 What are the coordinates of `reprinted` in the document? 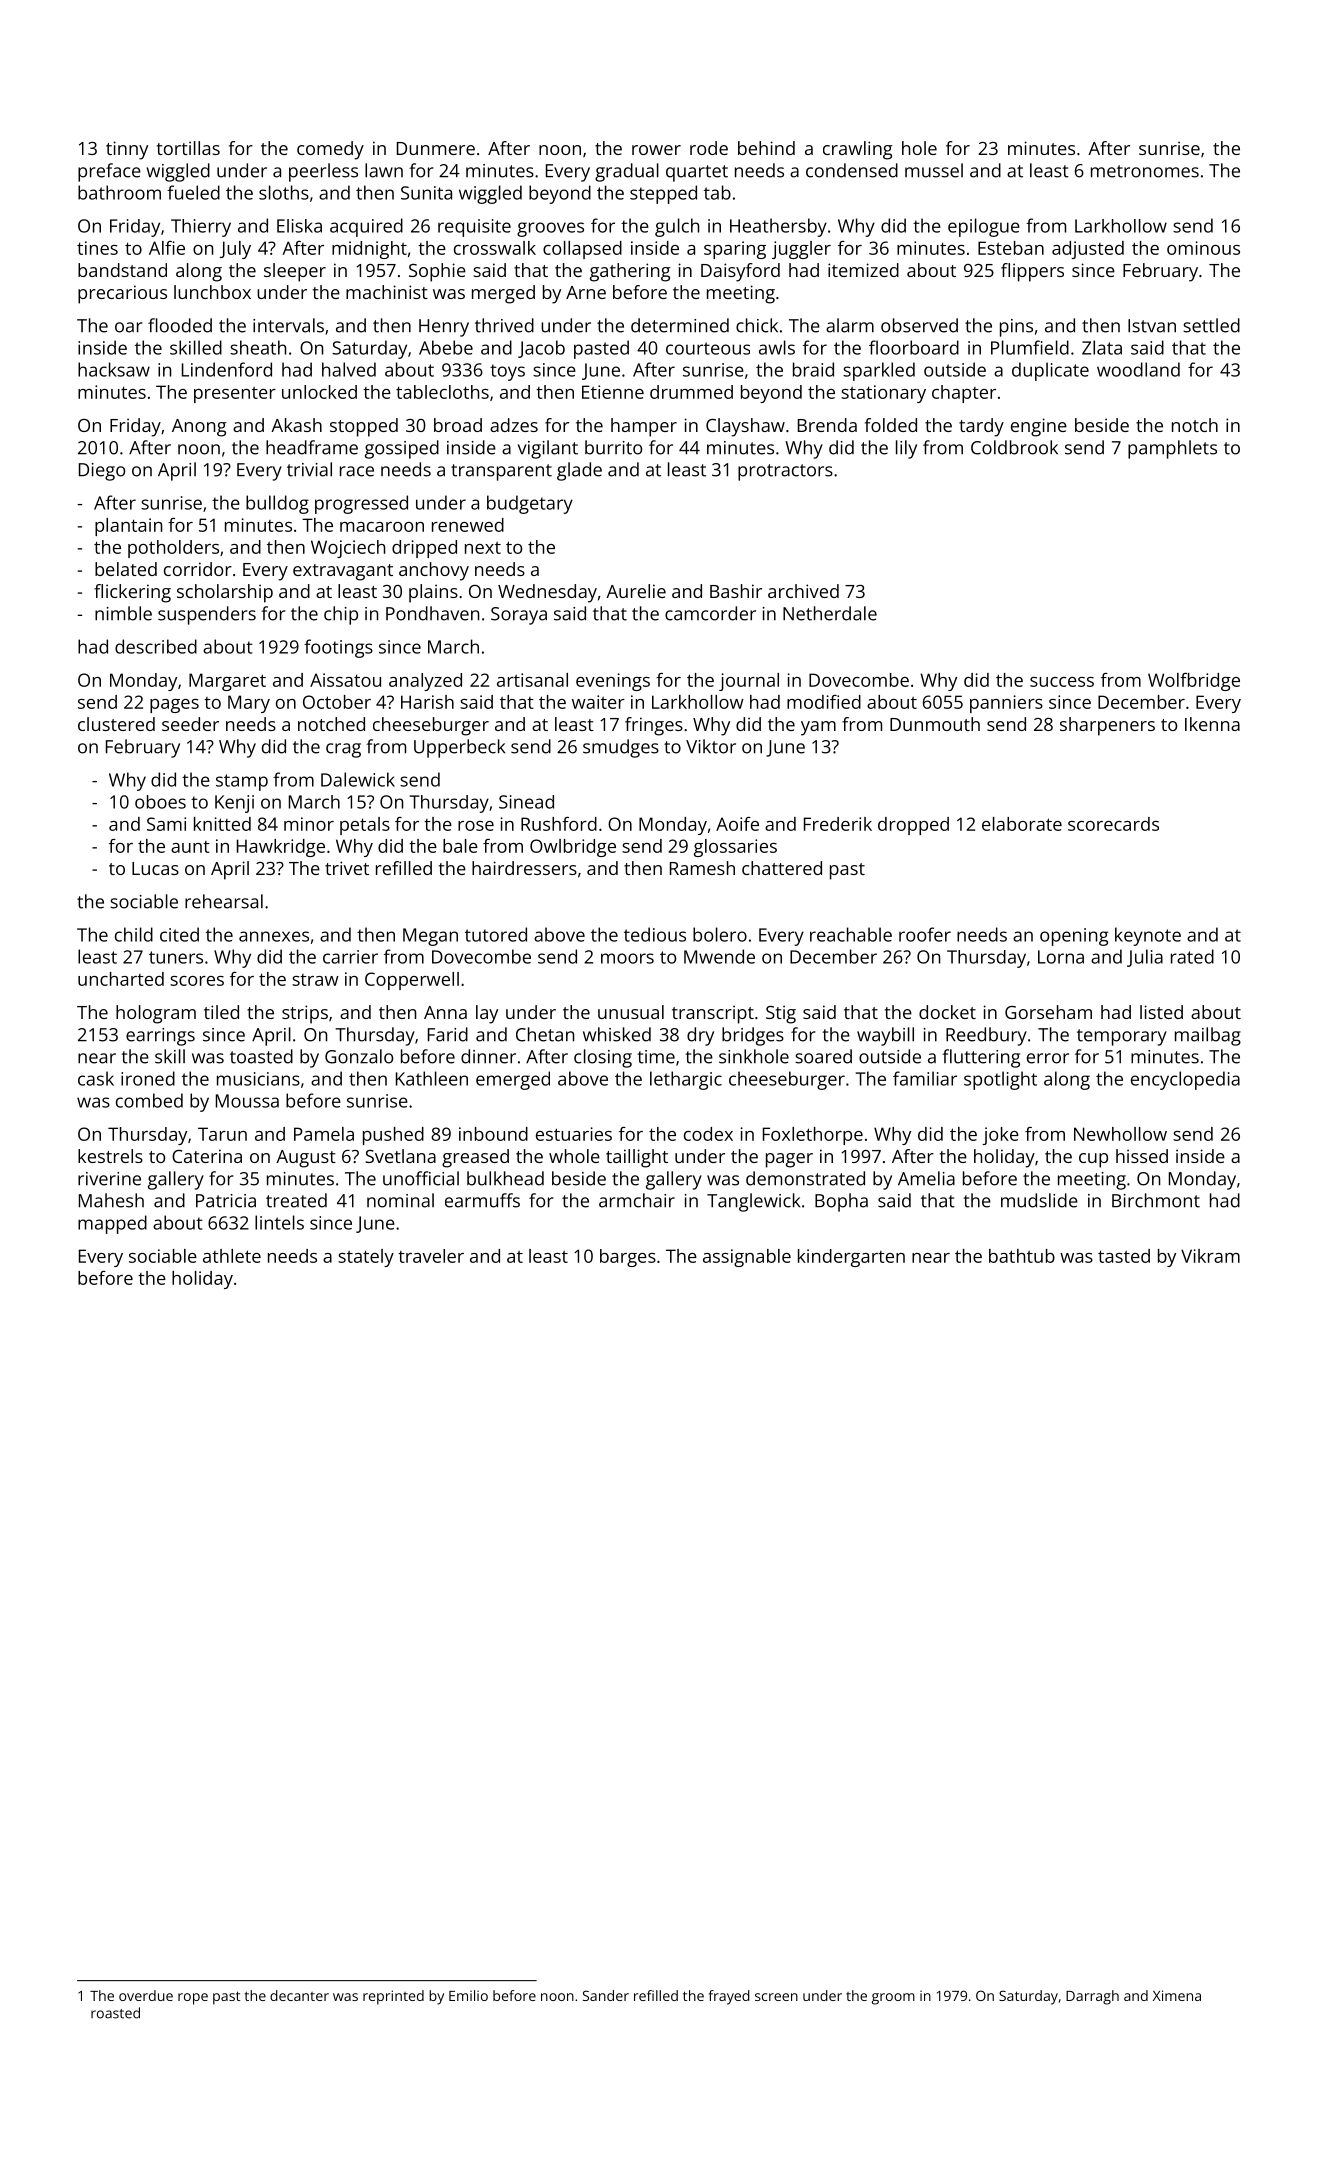 It's located at (393, 1997).
